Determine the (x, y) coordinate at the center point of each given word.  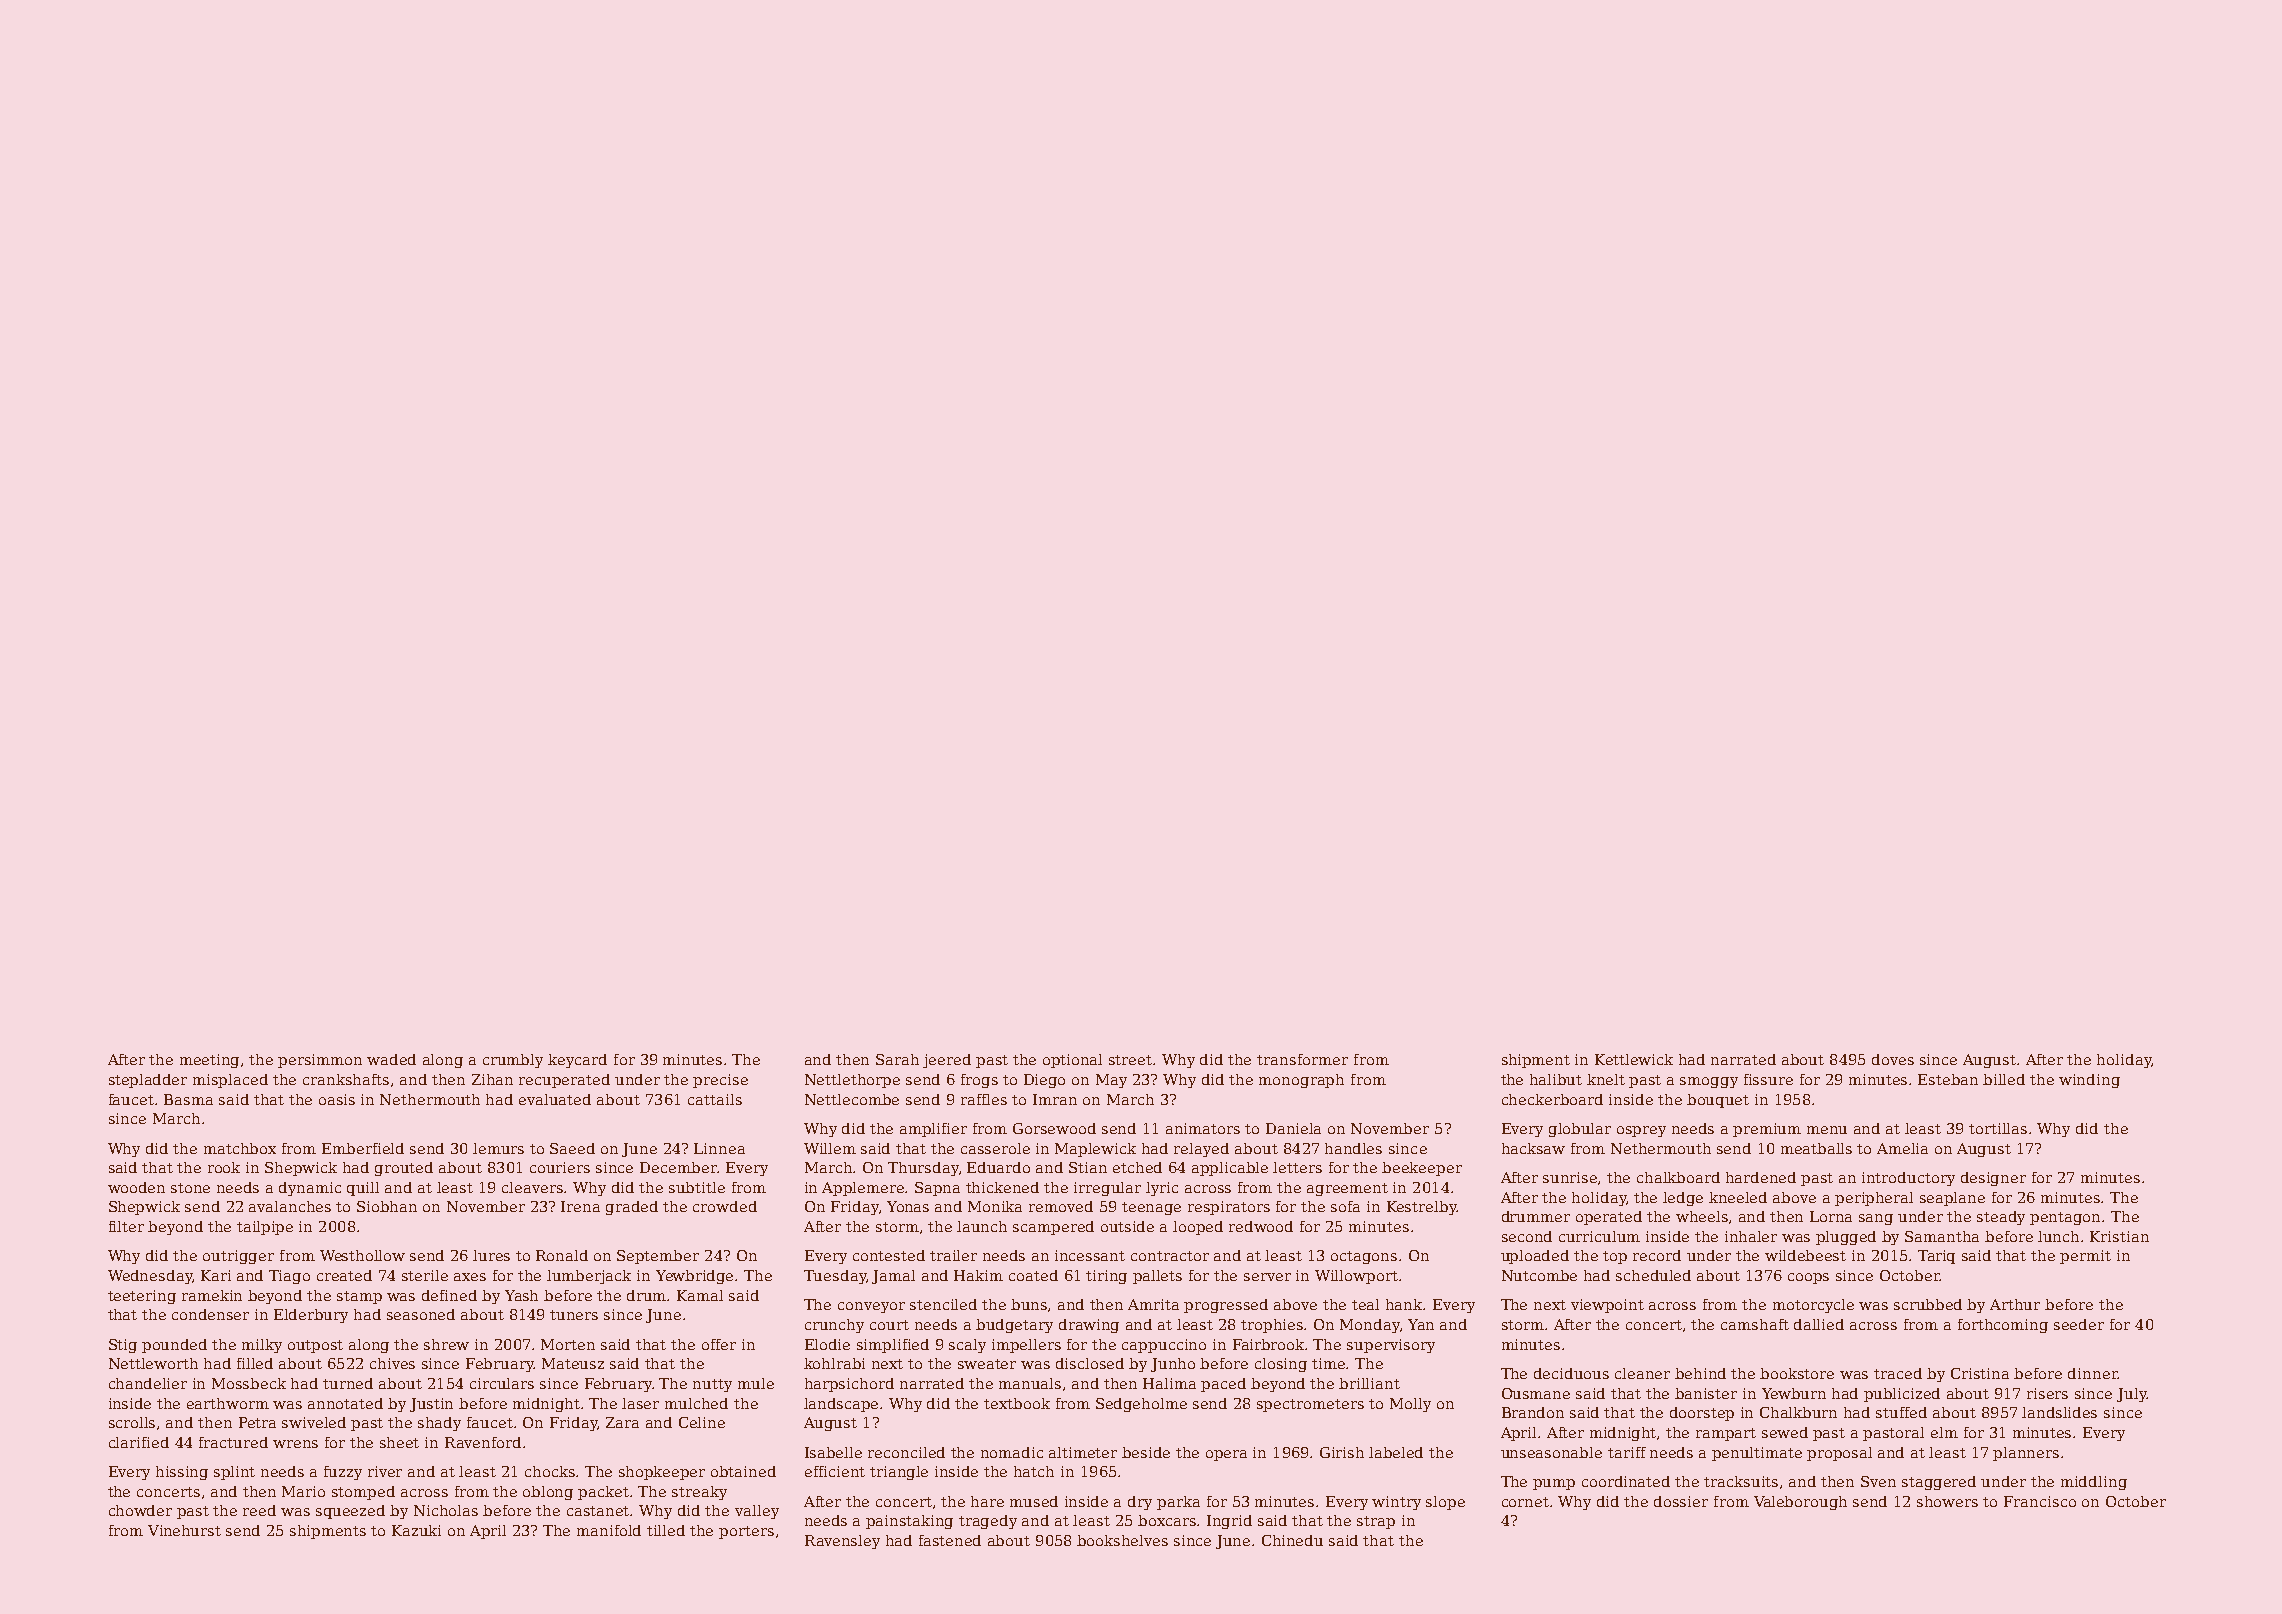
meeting (209, 1061)
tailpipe (265, 1228)
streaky (699, 1493)
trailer (953, 1255)
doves (1893, 1059)
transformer (1302, 1059)
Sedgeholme (1141, 1405)
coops (1808, 1278)
